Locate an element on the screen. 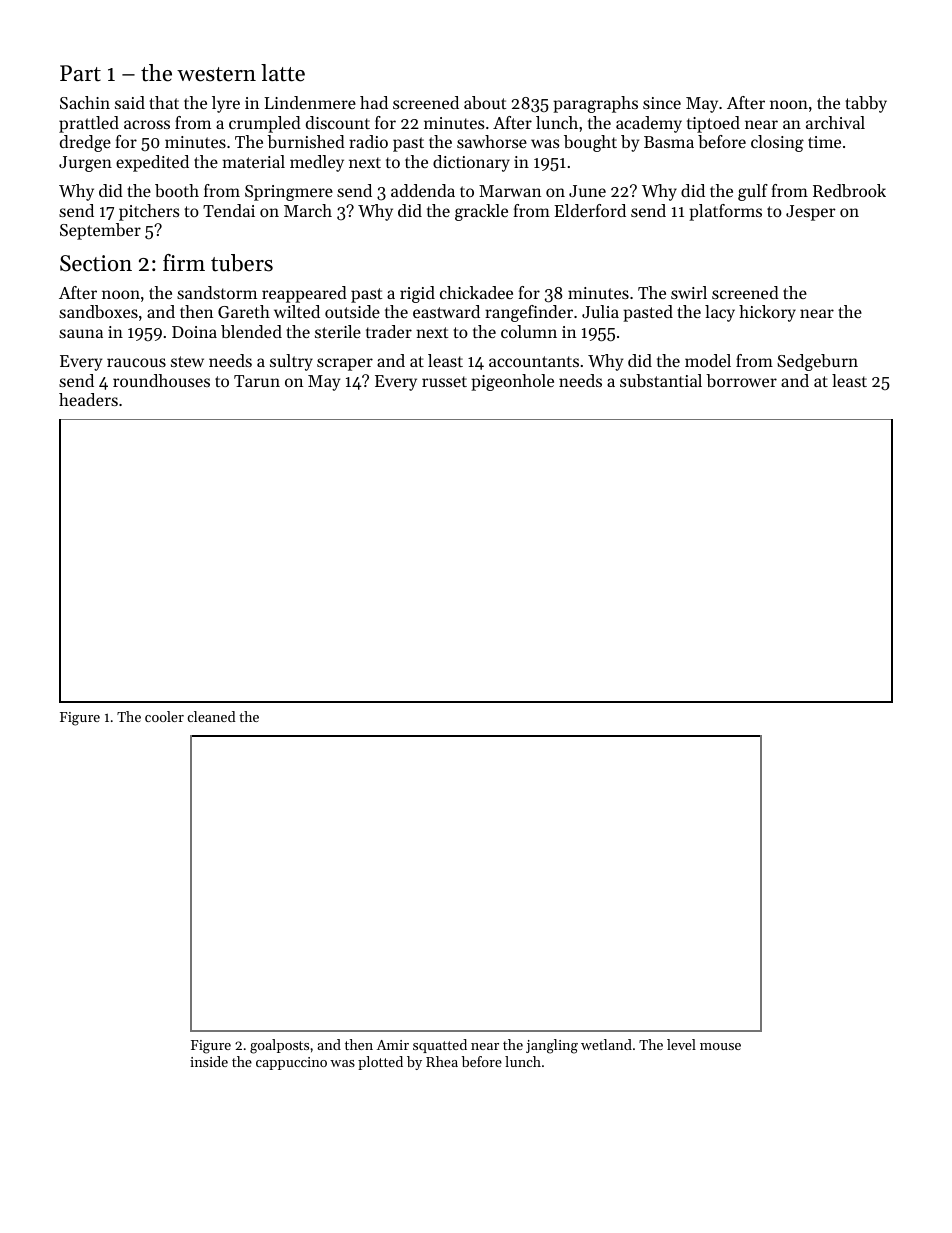  borrower is located at coordinates (741, 380).
